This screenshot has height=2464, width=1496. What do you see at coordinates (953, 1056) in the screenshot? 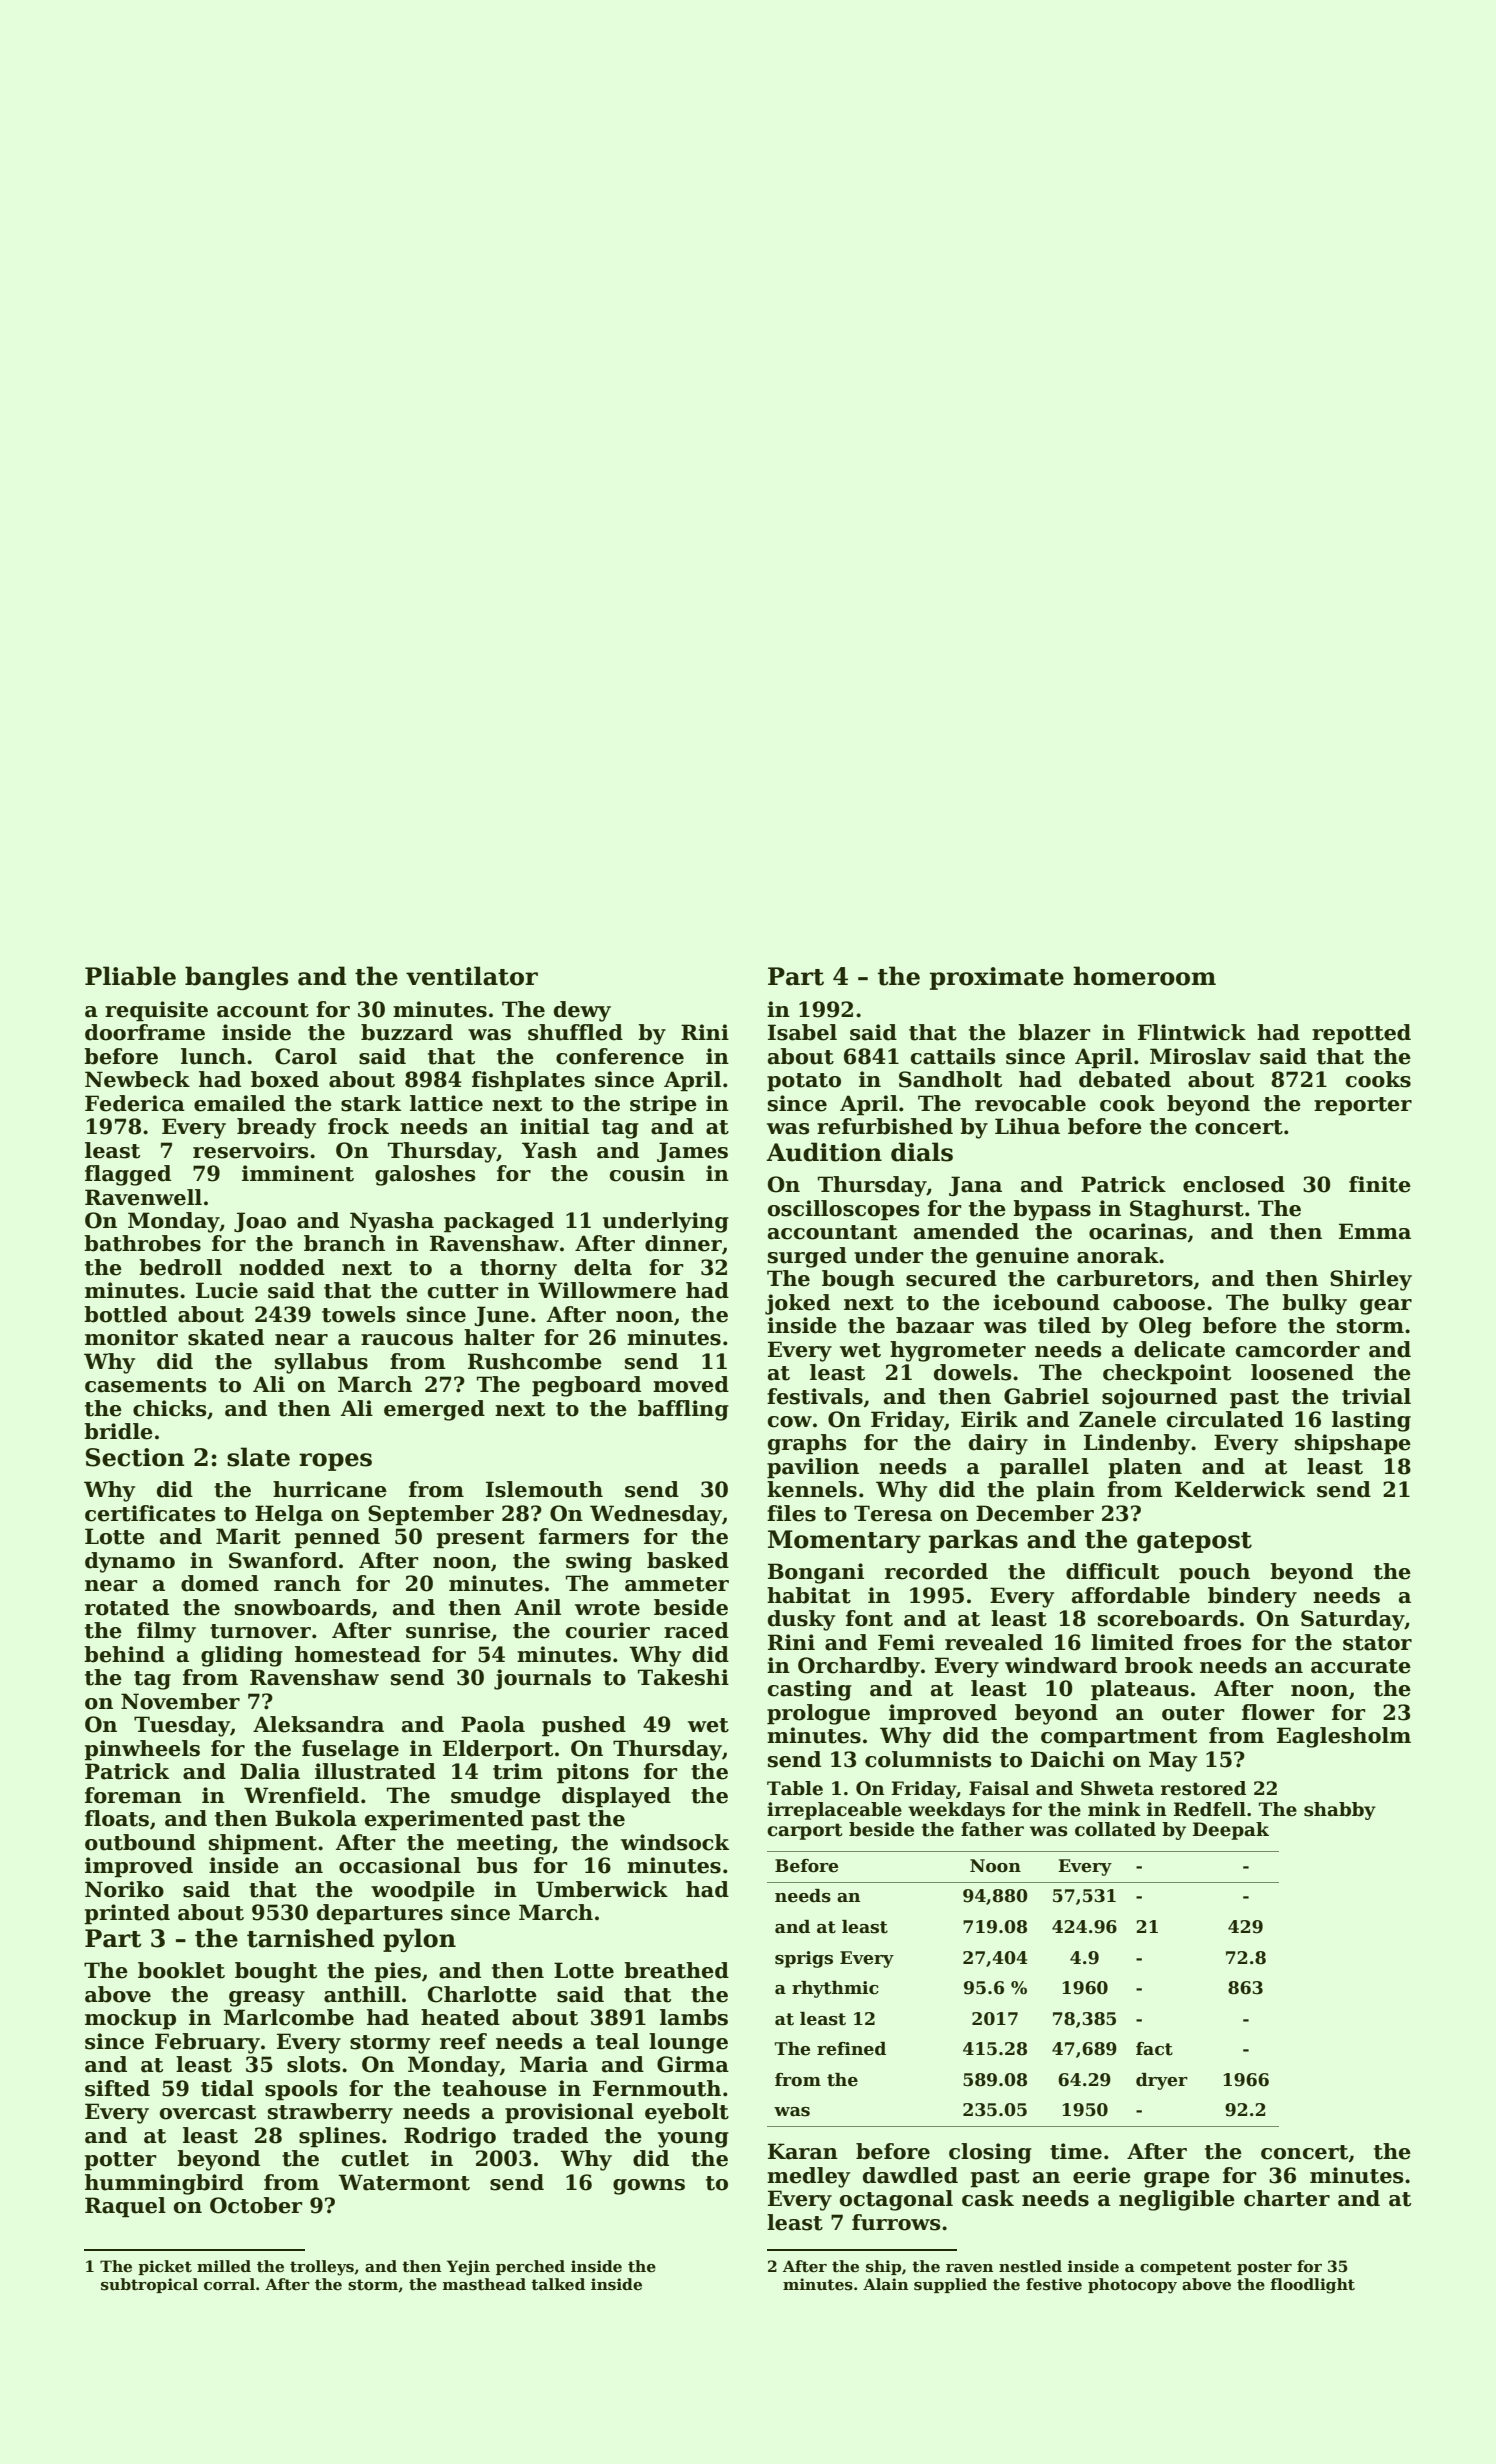
I see `cattails` at bounding box center [953, 1056].
